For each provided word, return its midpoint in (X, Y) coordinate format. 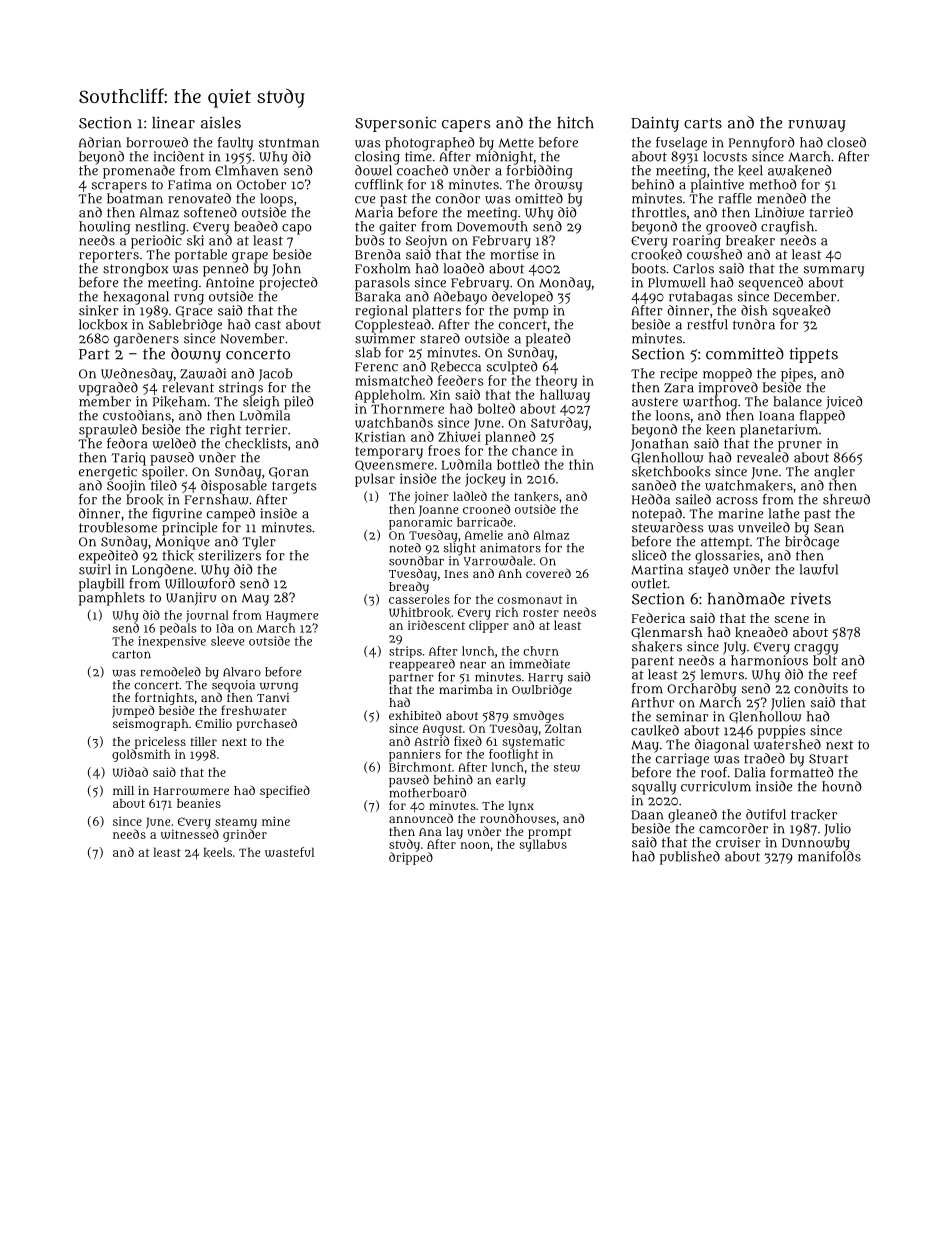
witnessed (190, 834)
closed (846, 142)
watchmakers (749, 485)
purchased (266, 724)
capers (466, 126)
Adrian (100, 142)
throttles (659, 212)
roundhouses (518, 818)
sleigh (261, 403)
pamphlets (112, 599)
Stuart (828, 759)
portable (201, 256)
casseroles (419, 599)
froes (444, 450)
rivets (811, 599)
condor (458, 198)
